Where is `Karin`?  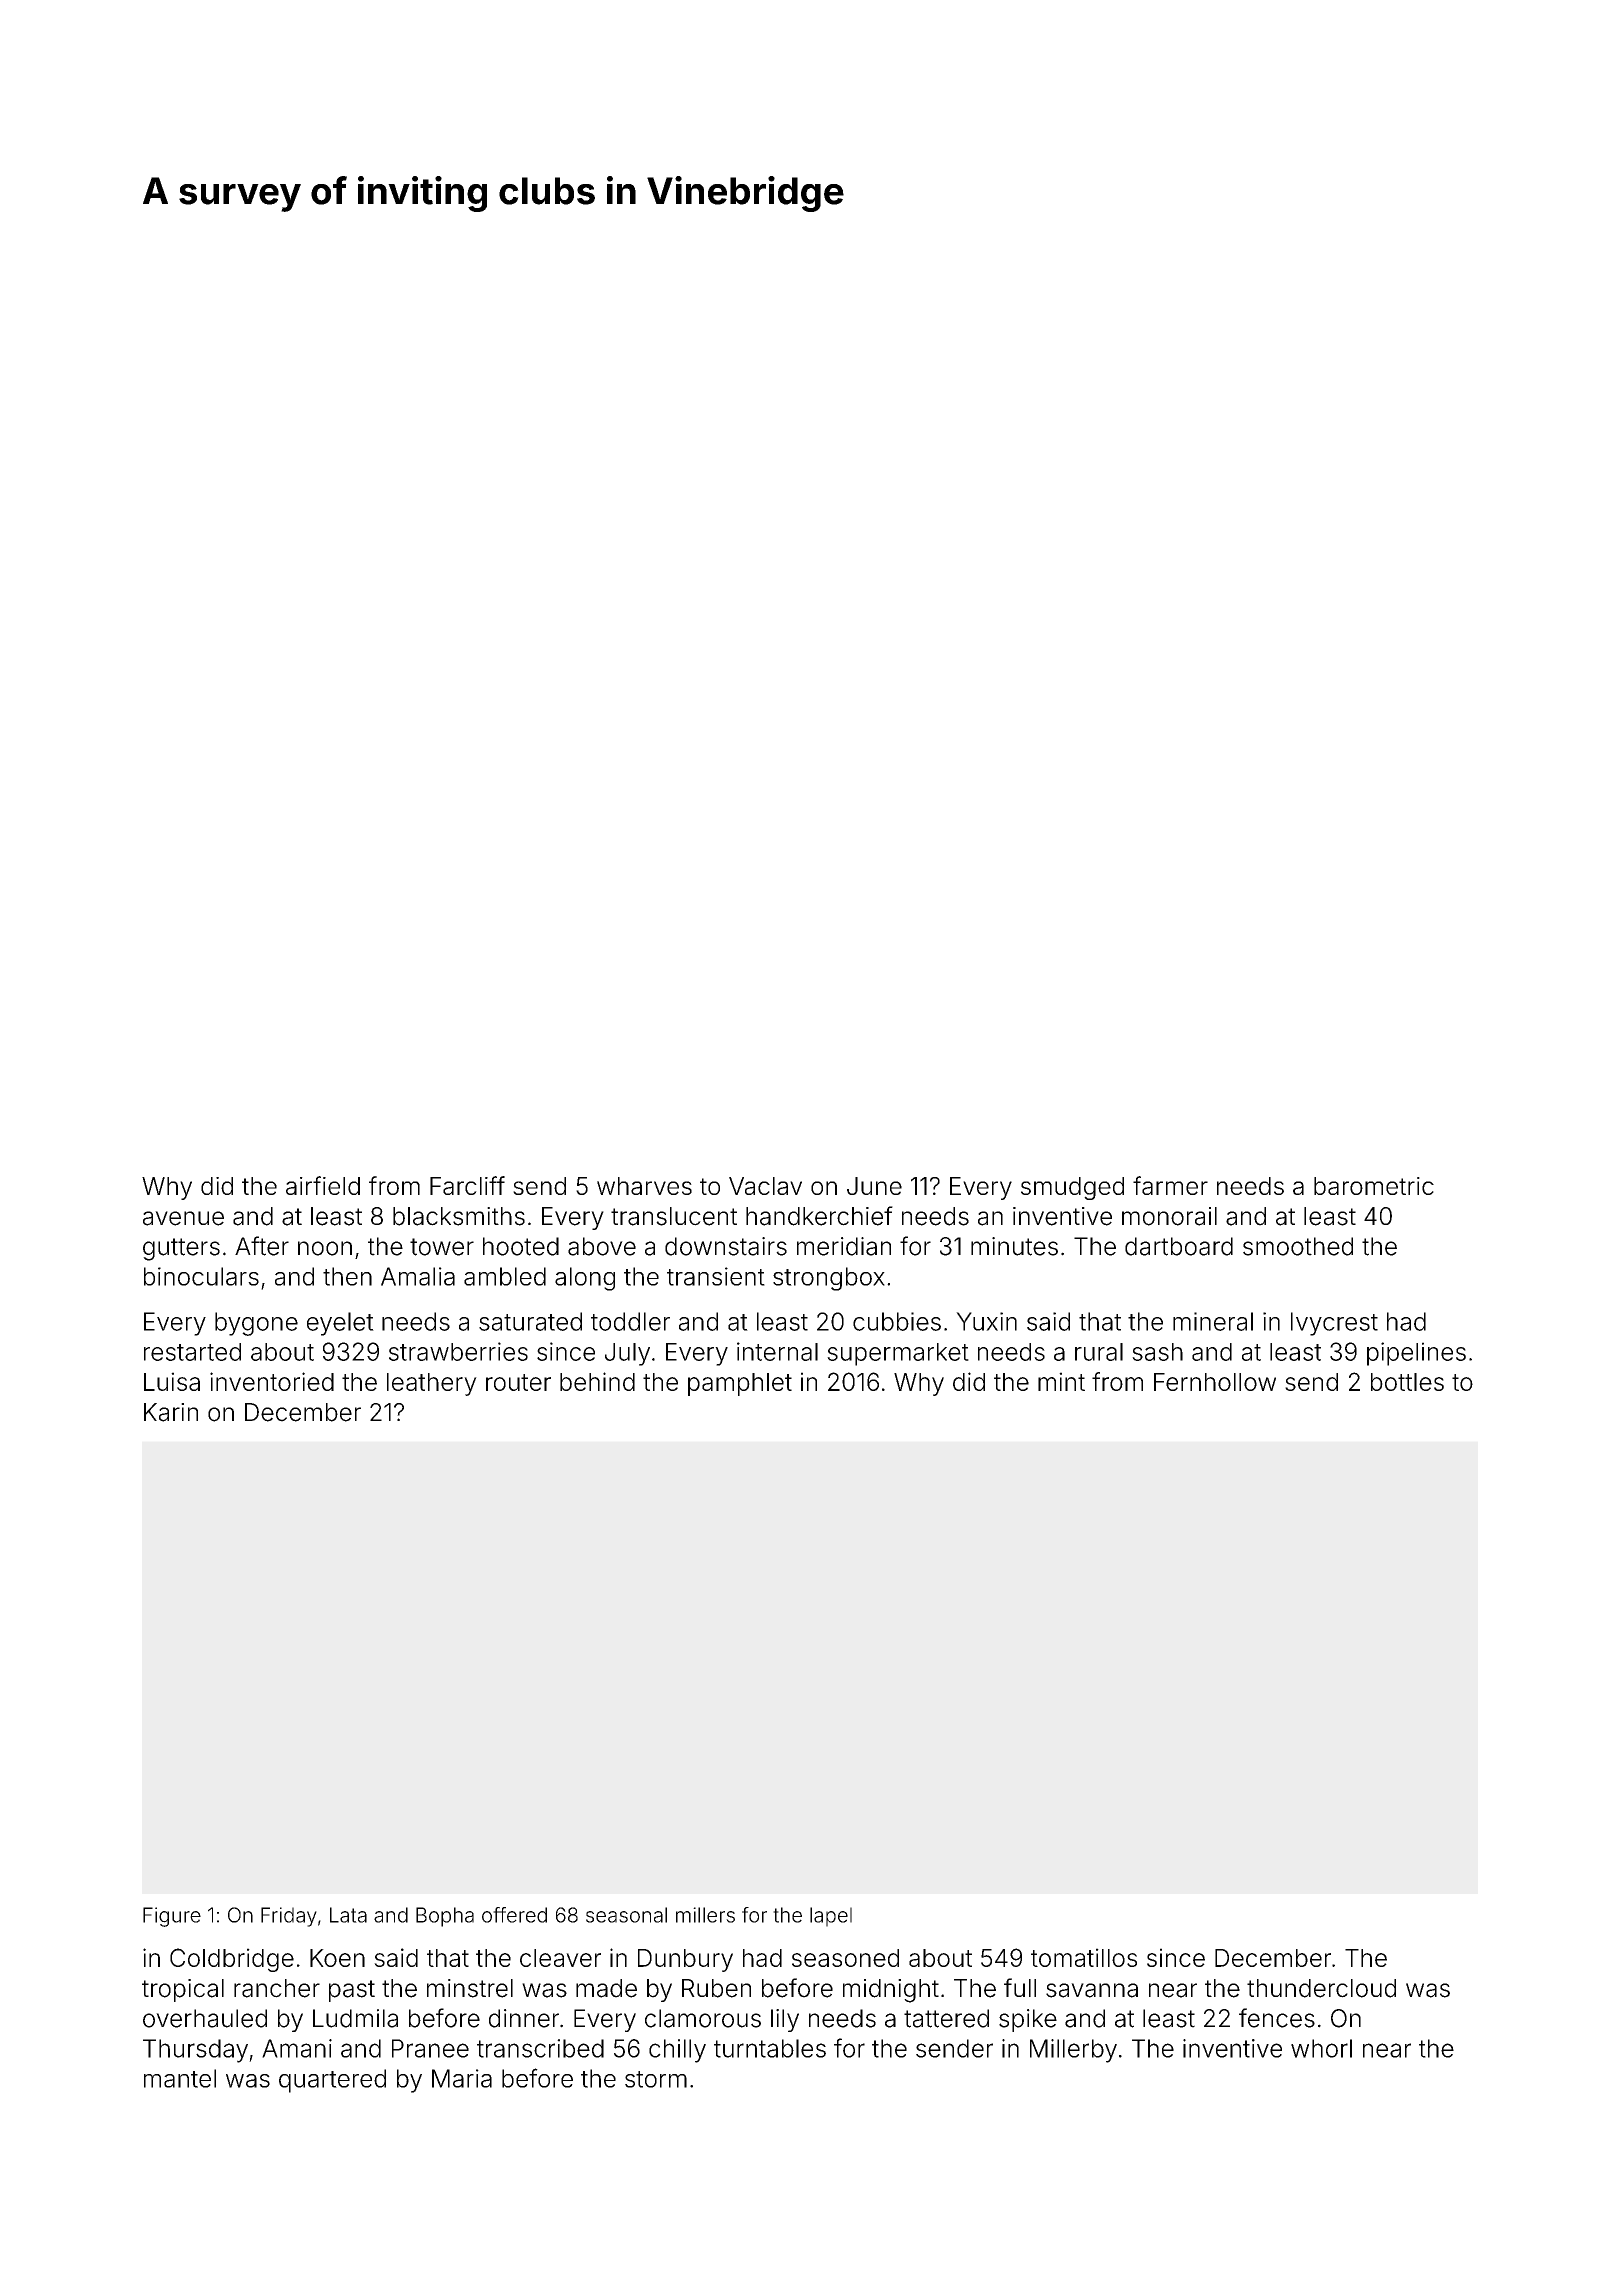 Karin is located at coordinates (171, 1412).
